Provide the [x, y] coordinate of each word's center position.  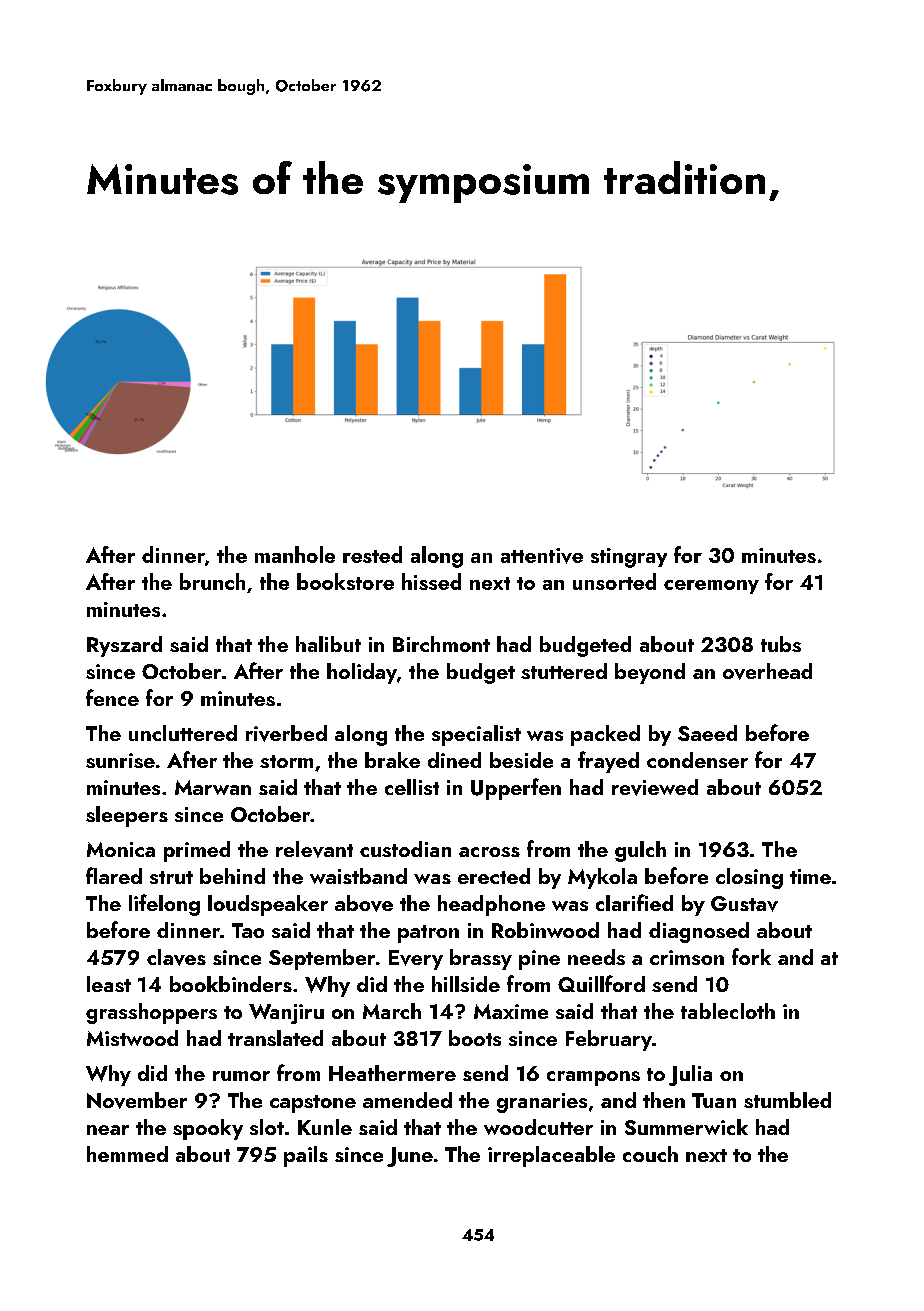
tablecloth [728, 1011]
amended [407, 1100]
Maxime [511, 1011]
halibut [328, 644]
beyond [650, 673]
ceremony [711, 587]
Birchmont [441, 644]
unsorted [614, 581]
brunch [212, 581]
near [108, 1130]
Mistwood [132, 1038]
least [109, 984]
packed [605, 735]
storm [286, 761]
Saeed [707, 733]
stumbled [787, 1100]
